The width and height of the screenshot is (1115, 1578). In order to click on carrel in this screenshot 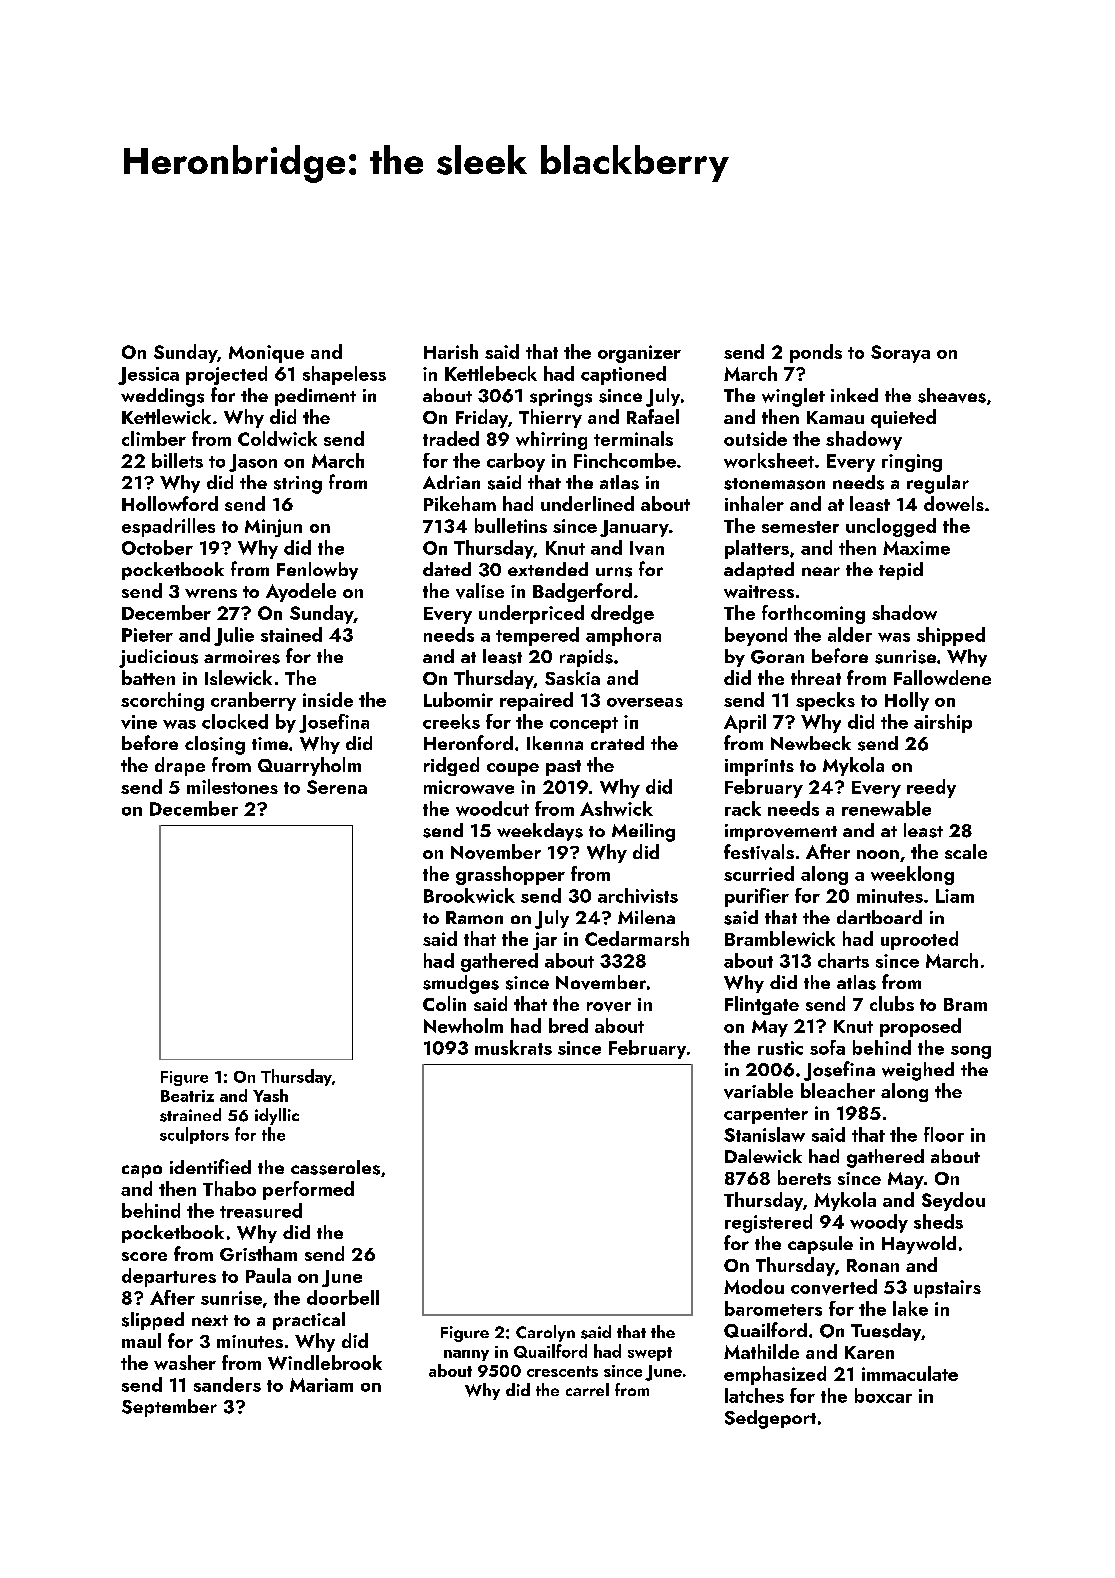, I will do `click(587, 1389)`.
